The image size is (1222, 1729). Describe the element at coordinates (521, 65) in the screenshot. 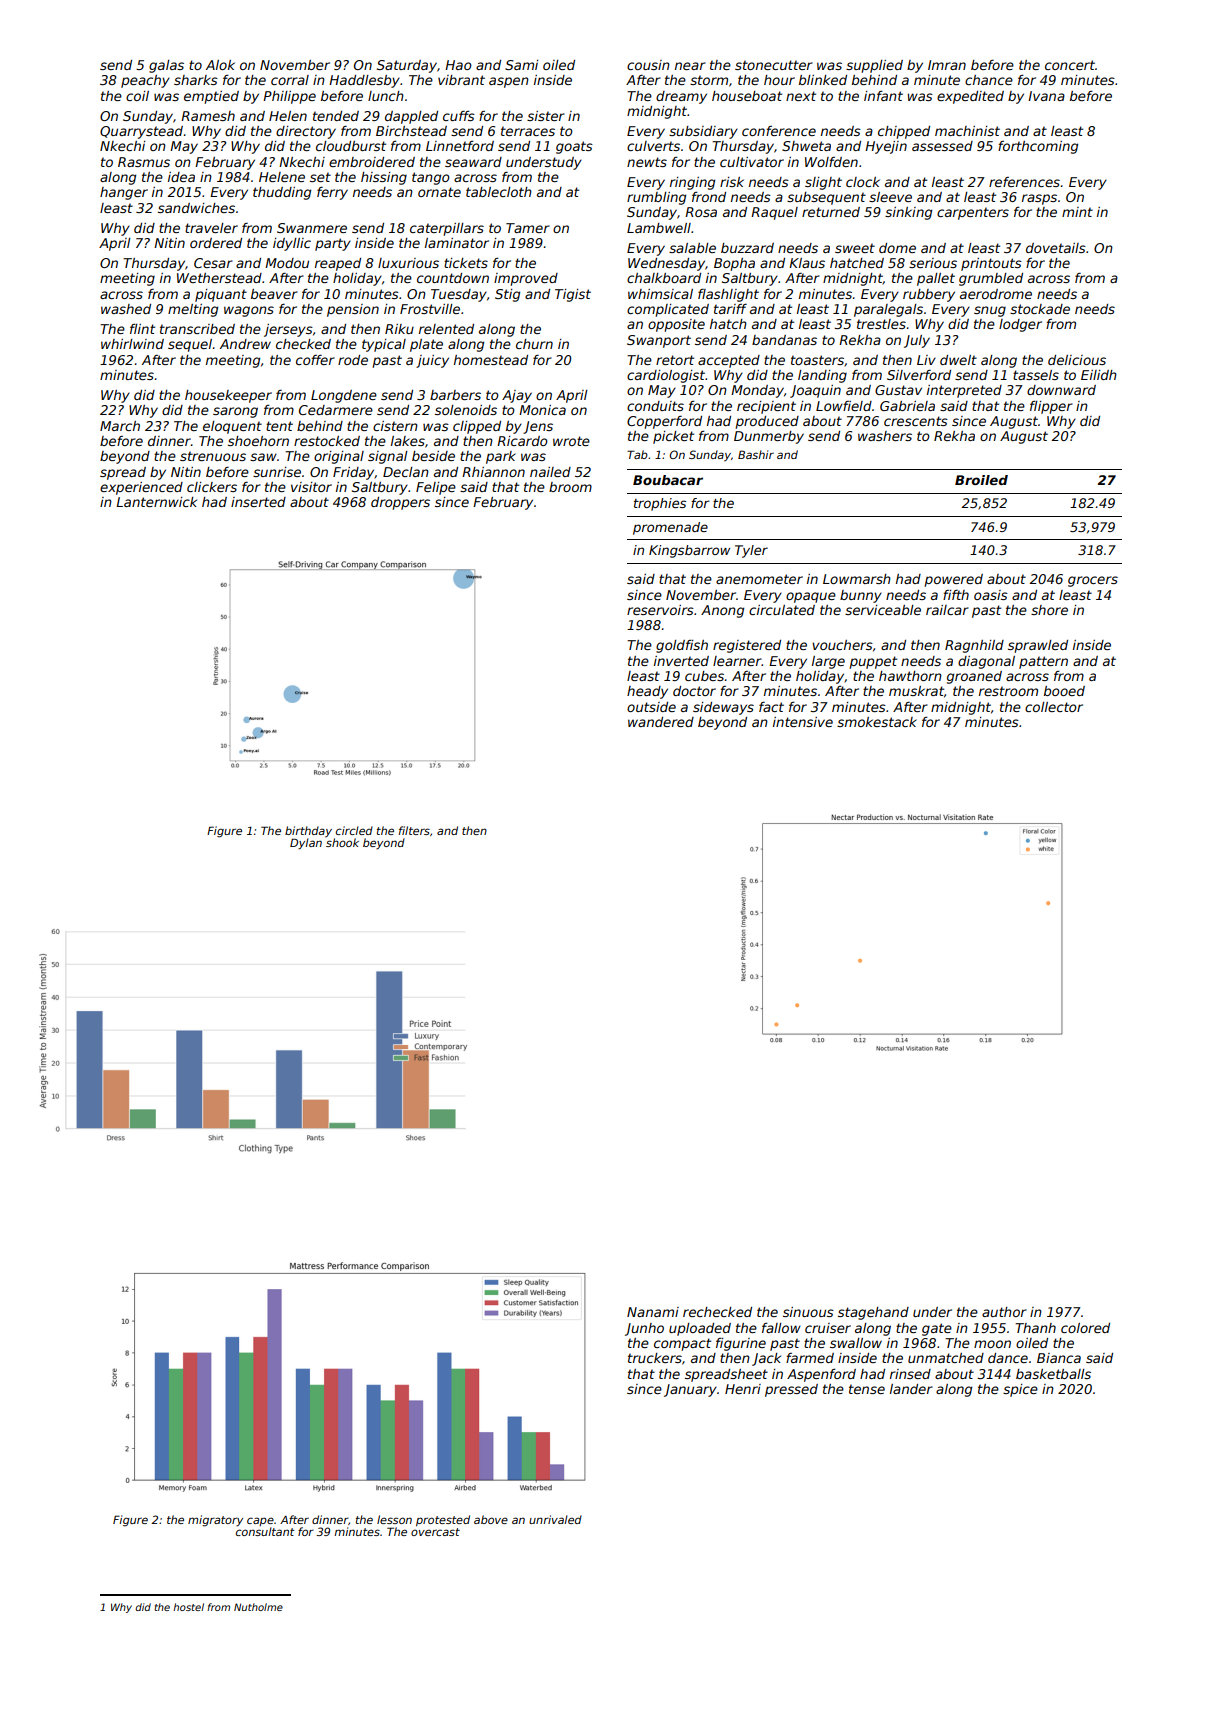

I see `Sami` at that location.
